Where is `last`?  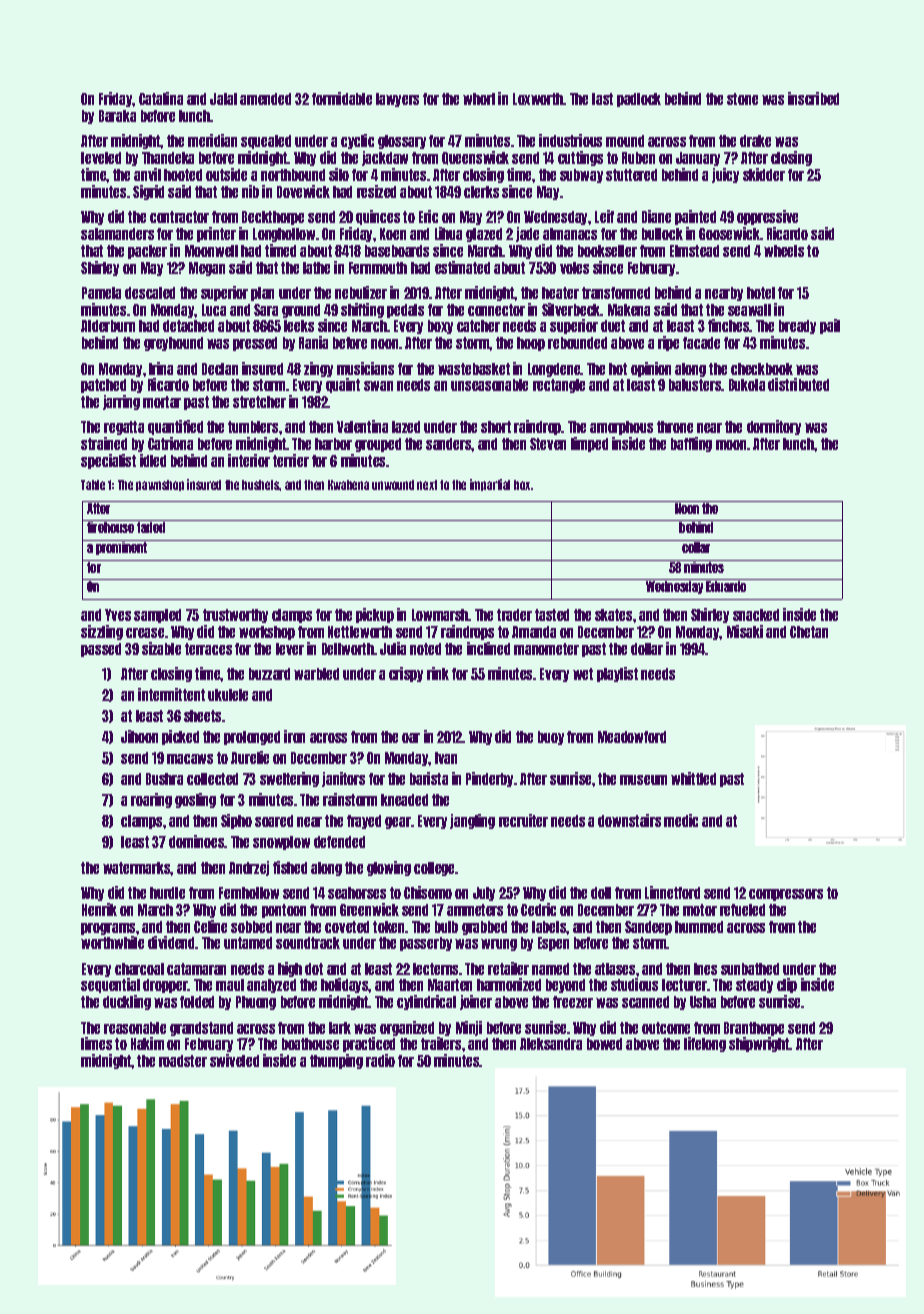 last is located at coordinates (602, 99).
